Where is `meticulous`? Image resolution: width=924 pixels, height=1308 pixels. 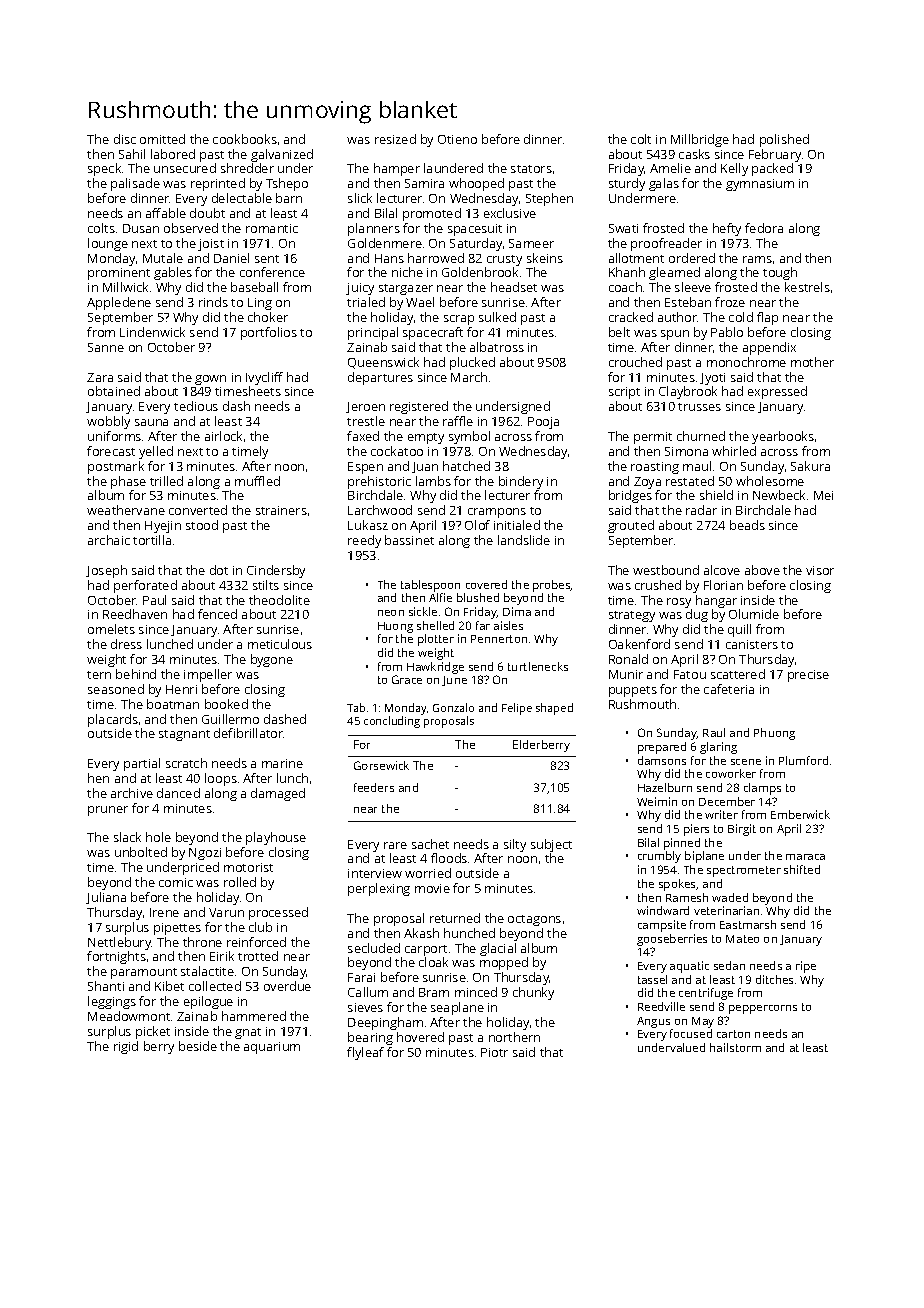 meticulous is located at coordinates (280, 644).
